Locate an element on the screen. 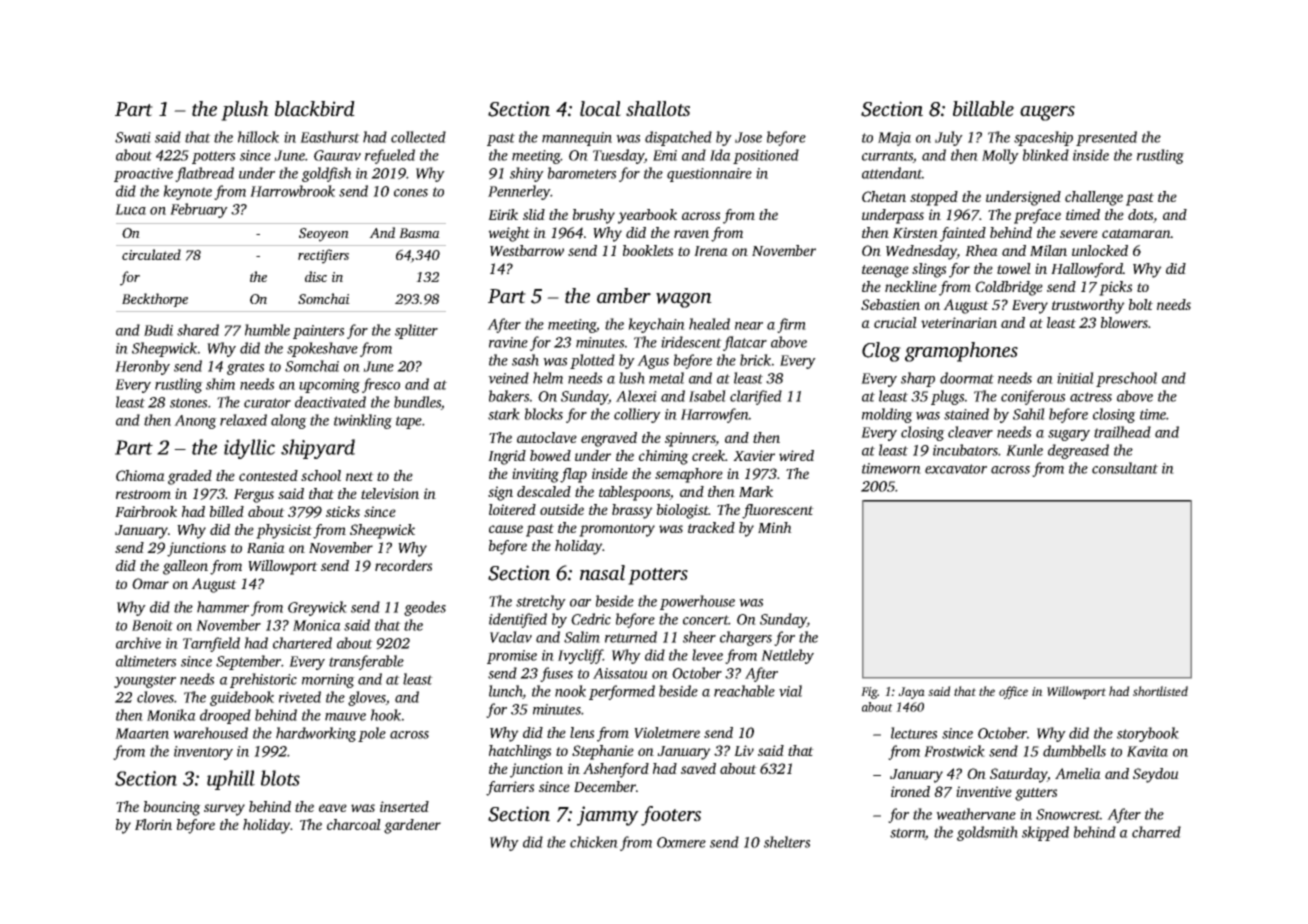 This screenshot has height=924, width=1308. reachable is located at coordinates (744, 691).
